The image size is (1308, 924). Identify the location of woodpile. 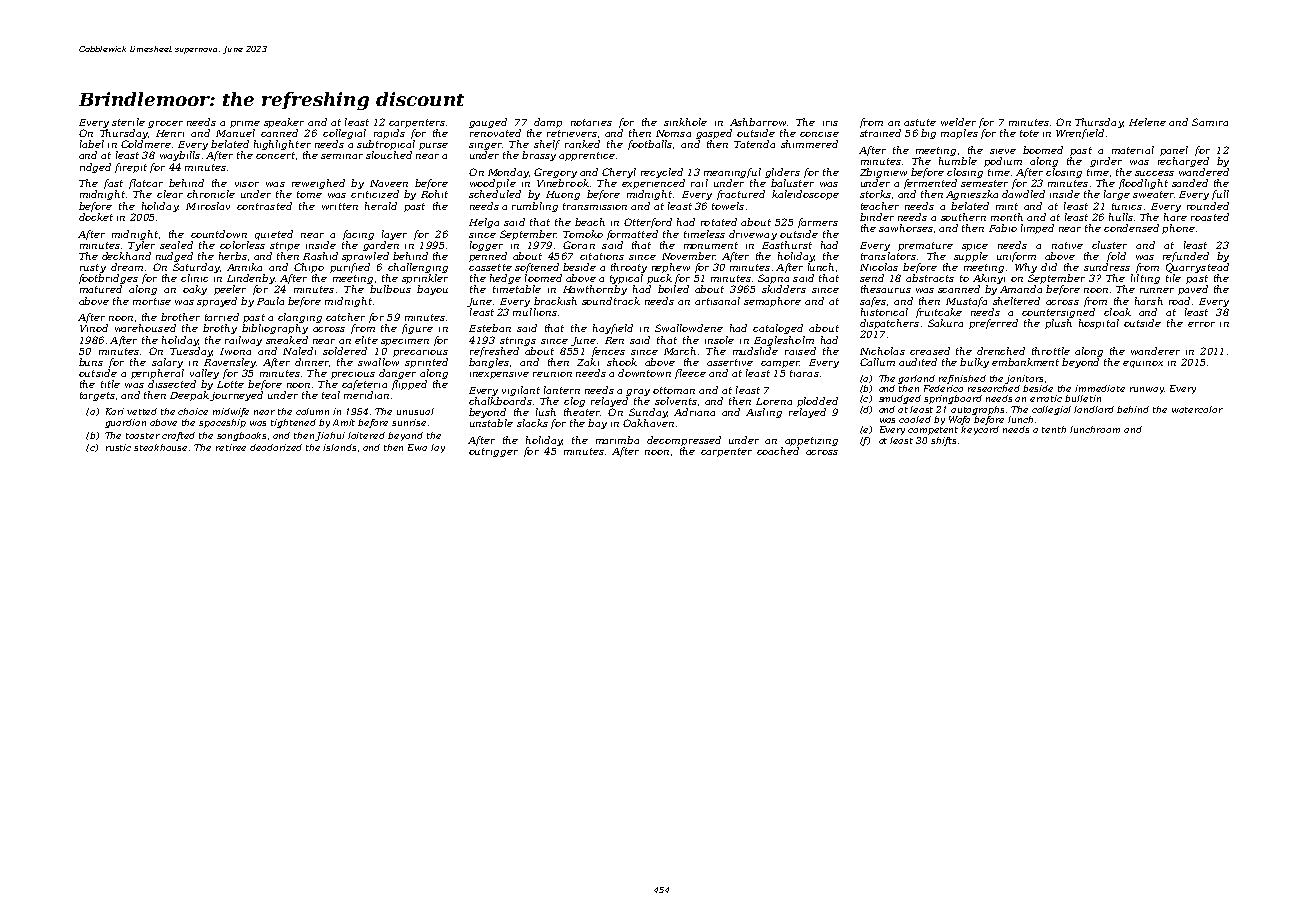
(493, 184).
